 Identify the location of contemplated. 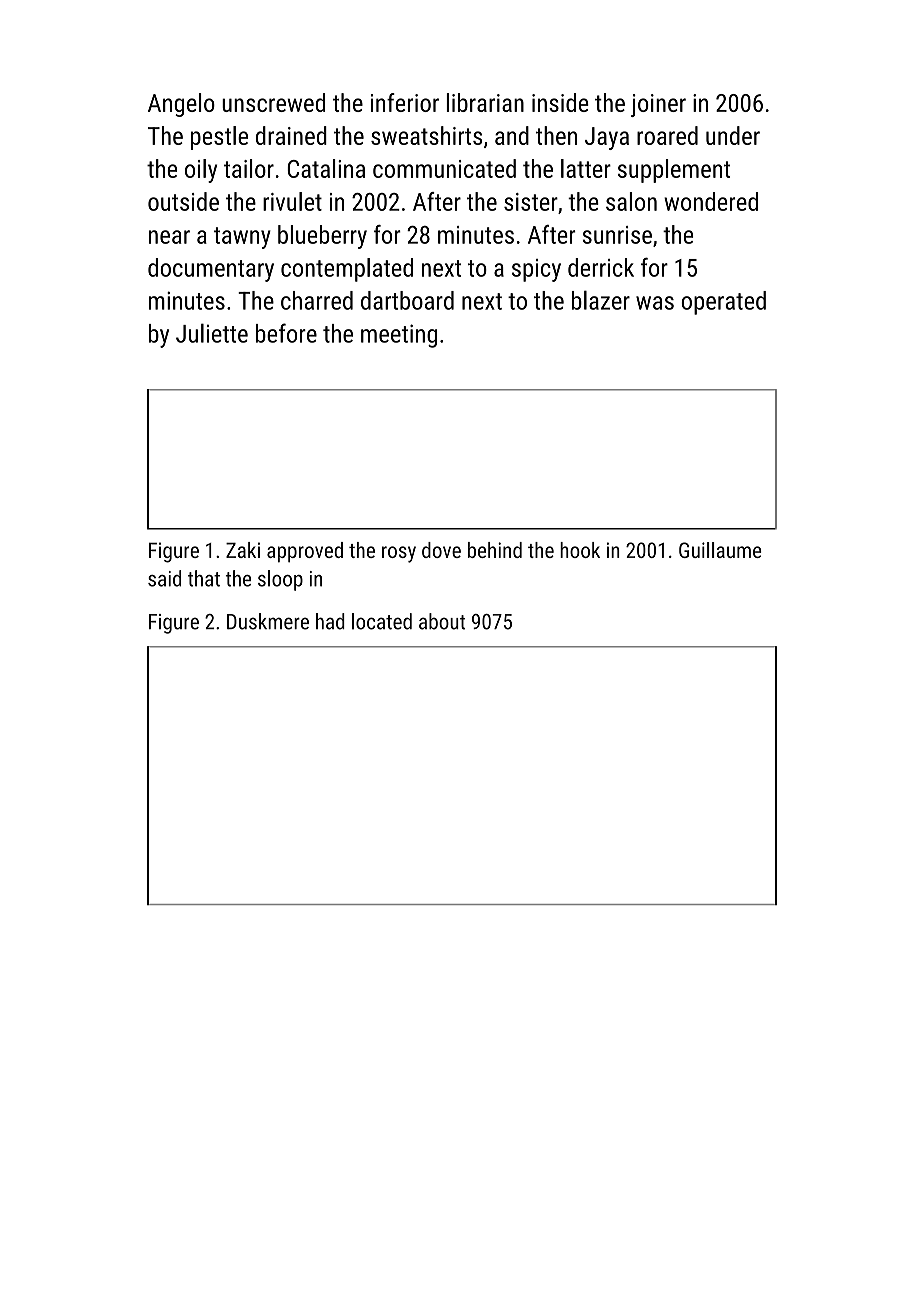
(347, 270).
